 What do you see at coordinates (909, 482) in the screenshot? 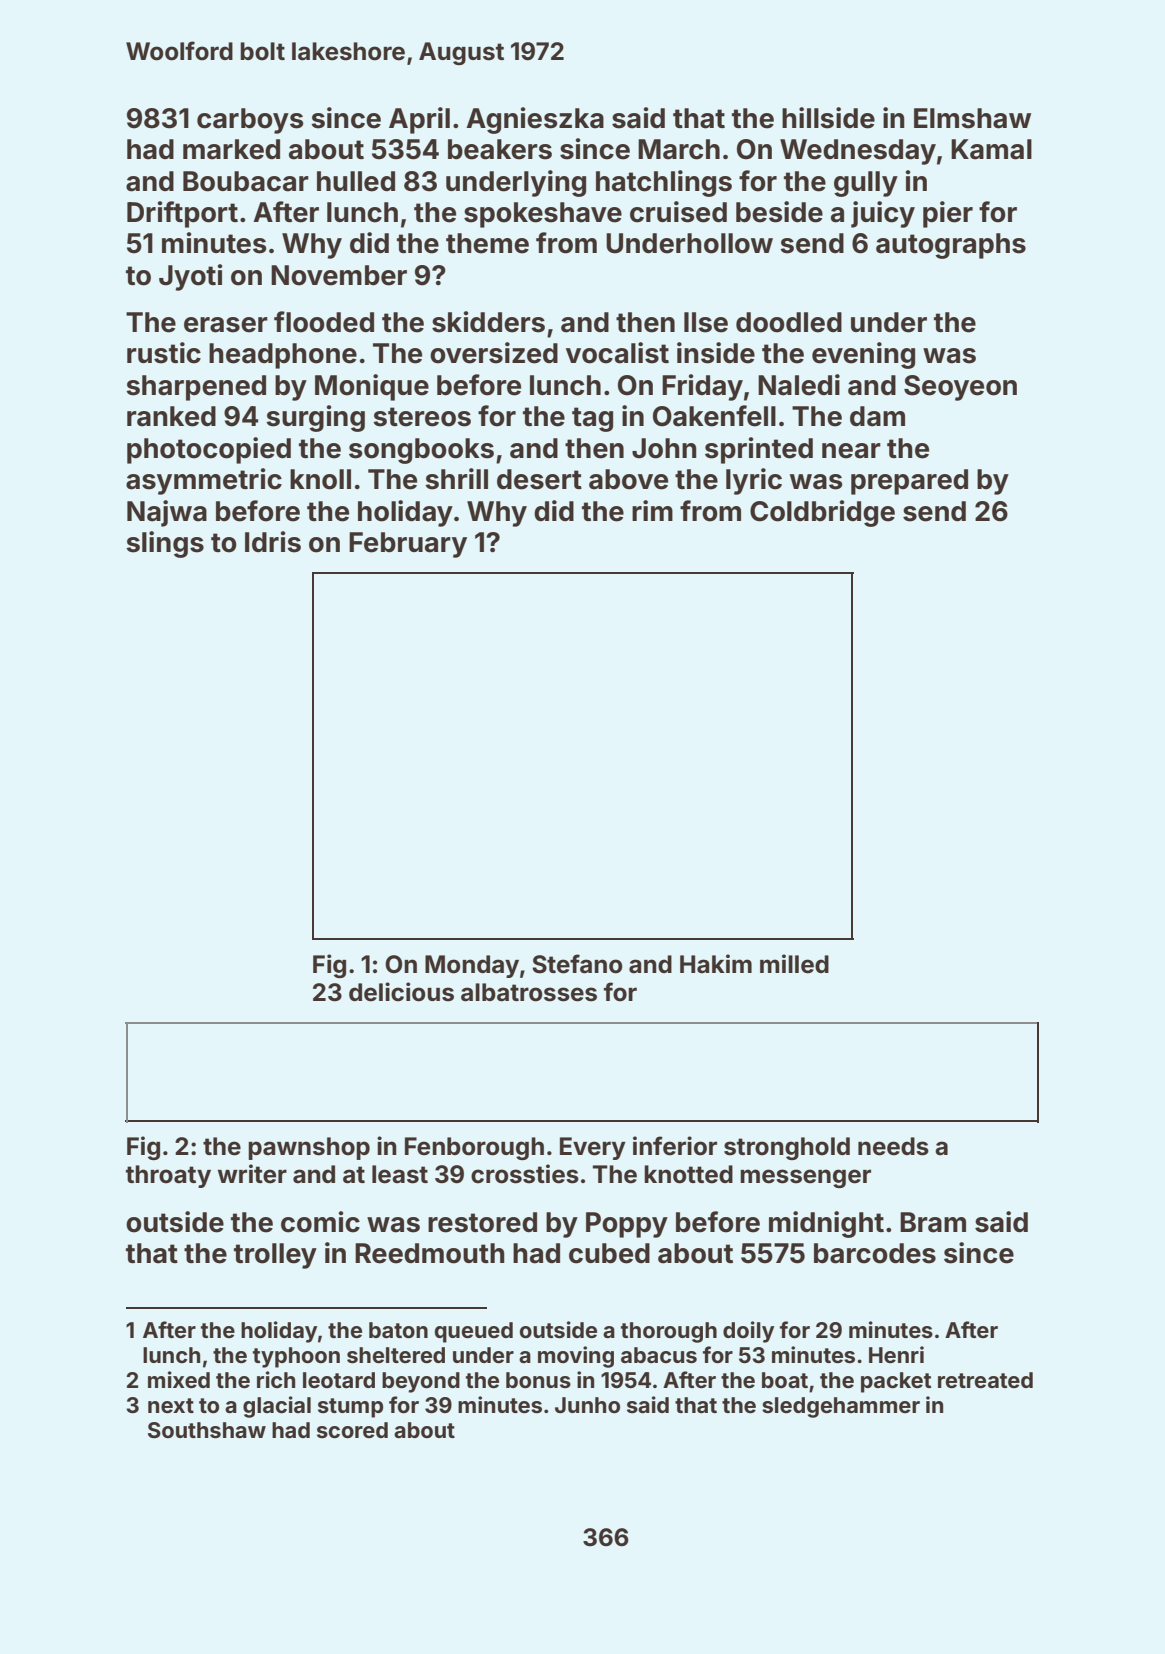
I see `prepared` at bounding box center [909, 482].
